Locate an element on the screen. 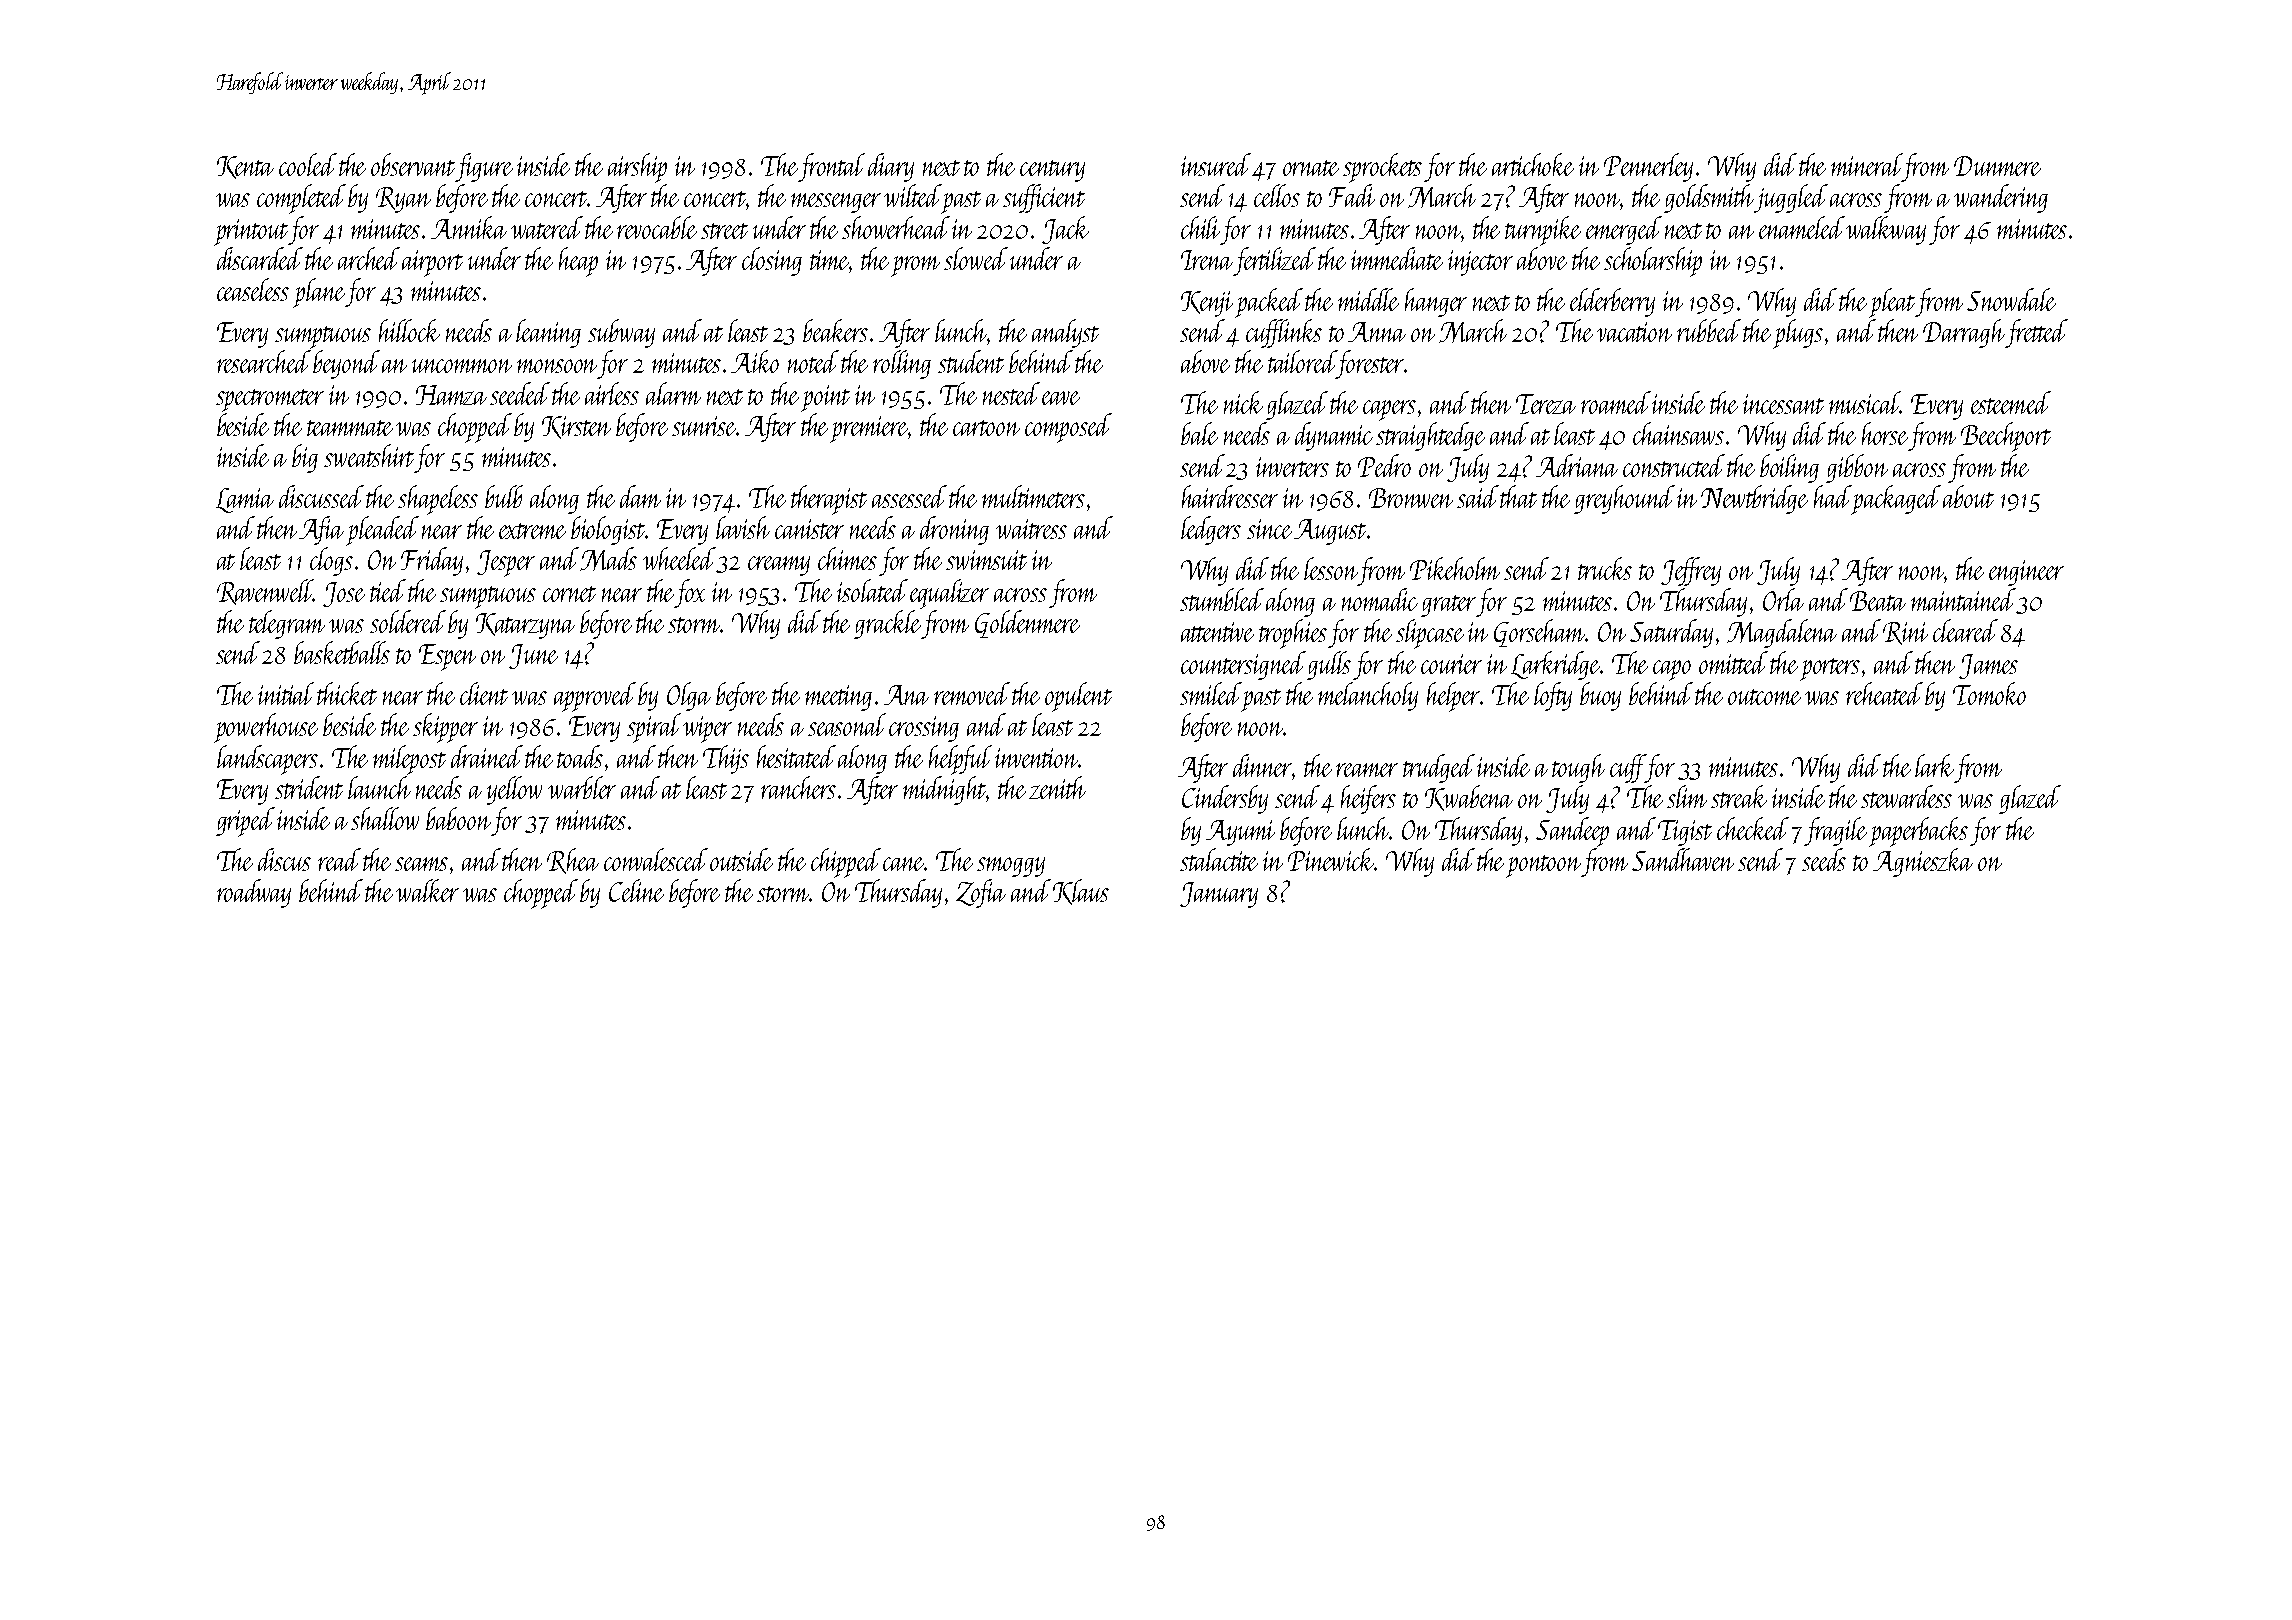 The height and width of the screenshot is (1620, 2292). lavish is located at coordinates (743, 527).
